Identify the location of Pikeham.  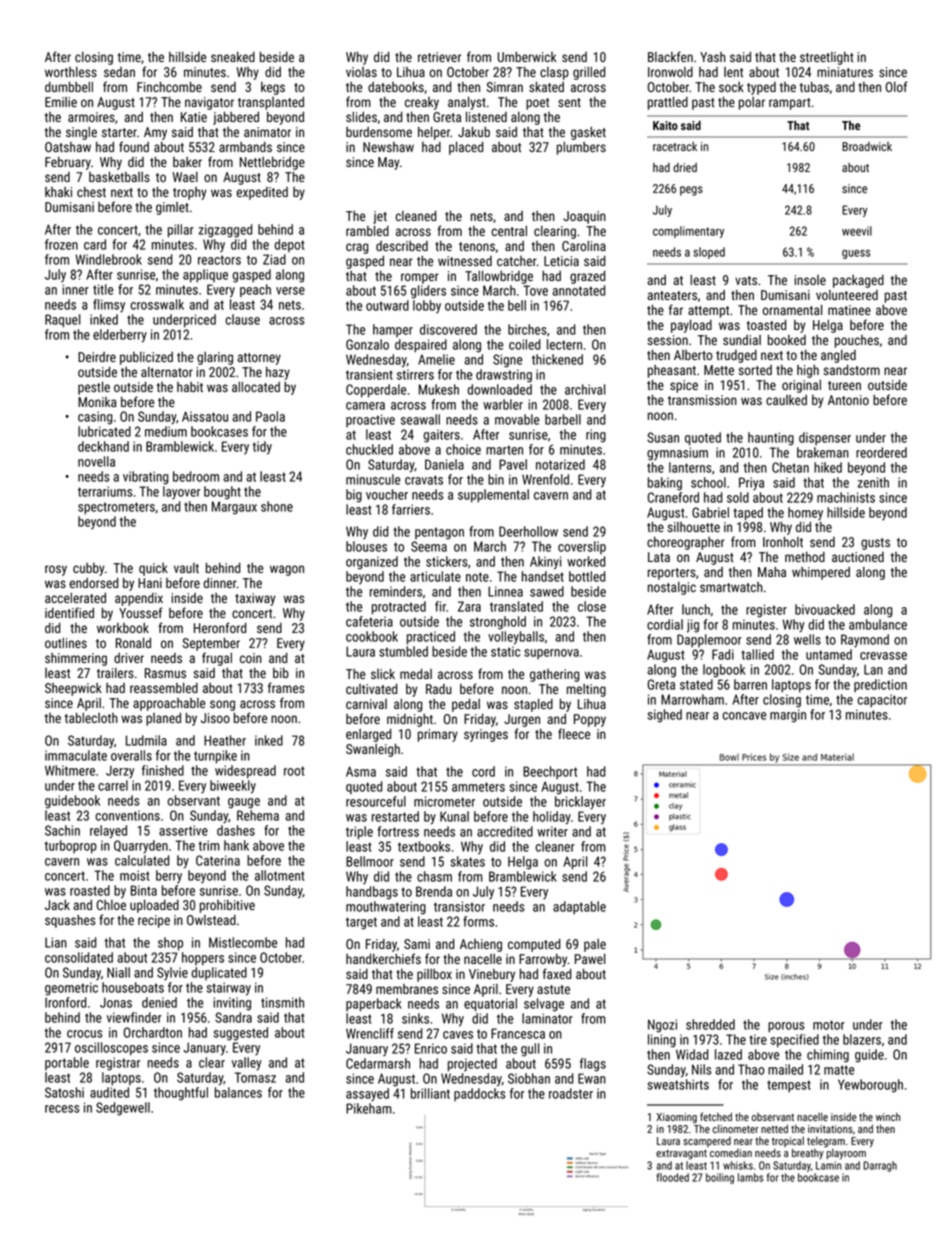
(369, 1108).
